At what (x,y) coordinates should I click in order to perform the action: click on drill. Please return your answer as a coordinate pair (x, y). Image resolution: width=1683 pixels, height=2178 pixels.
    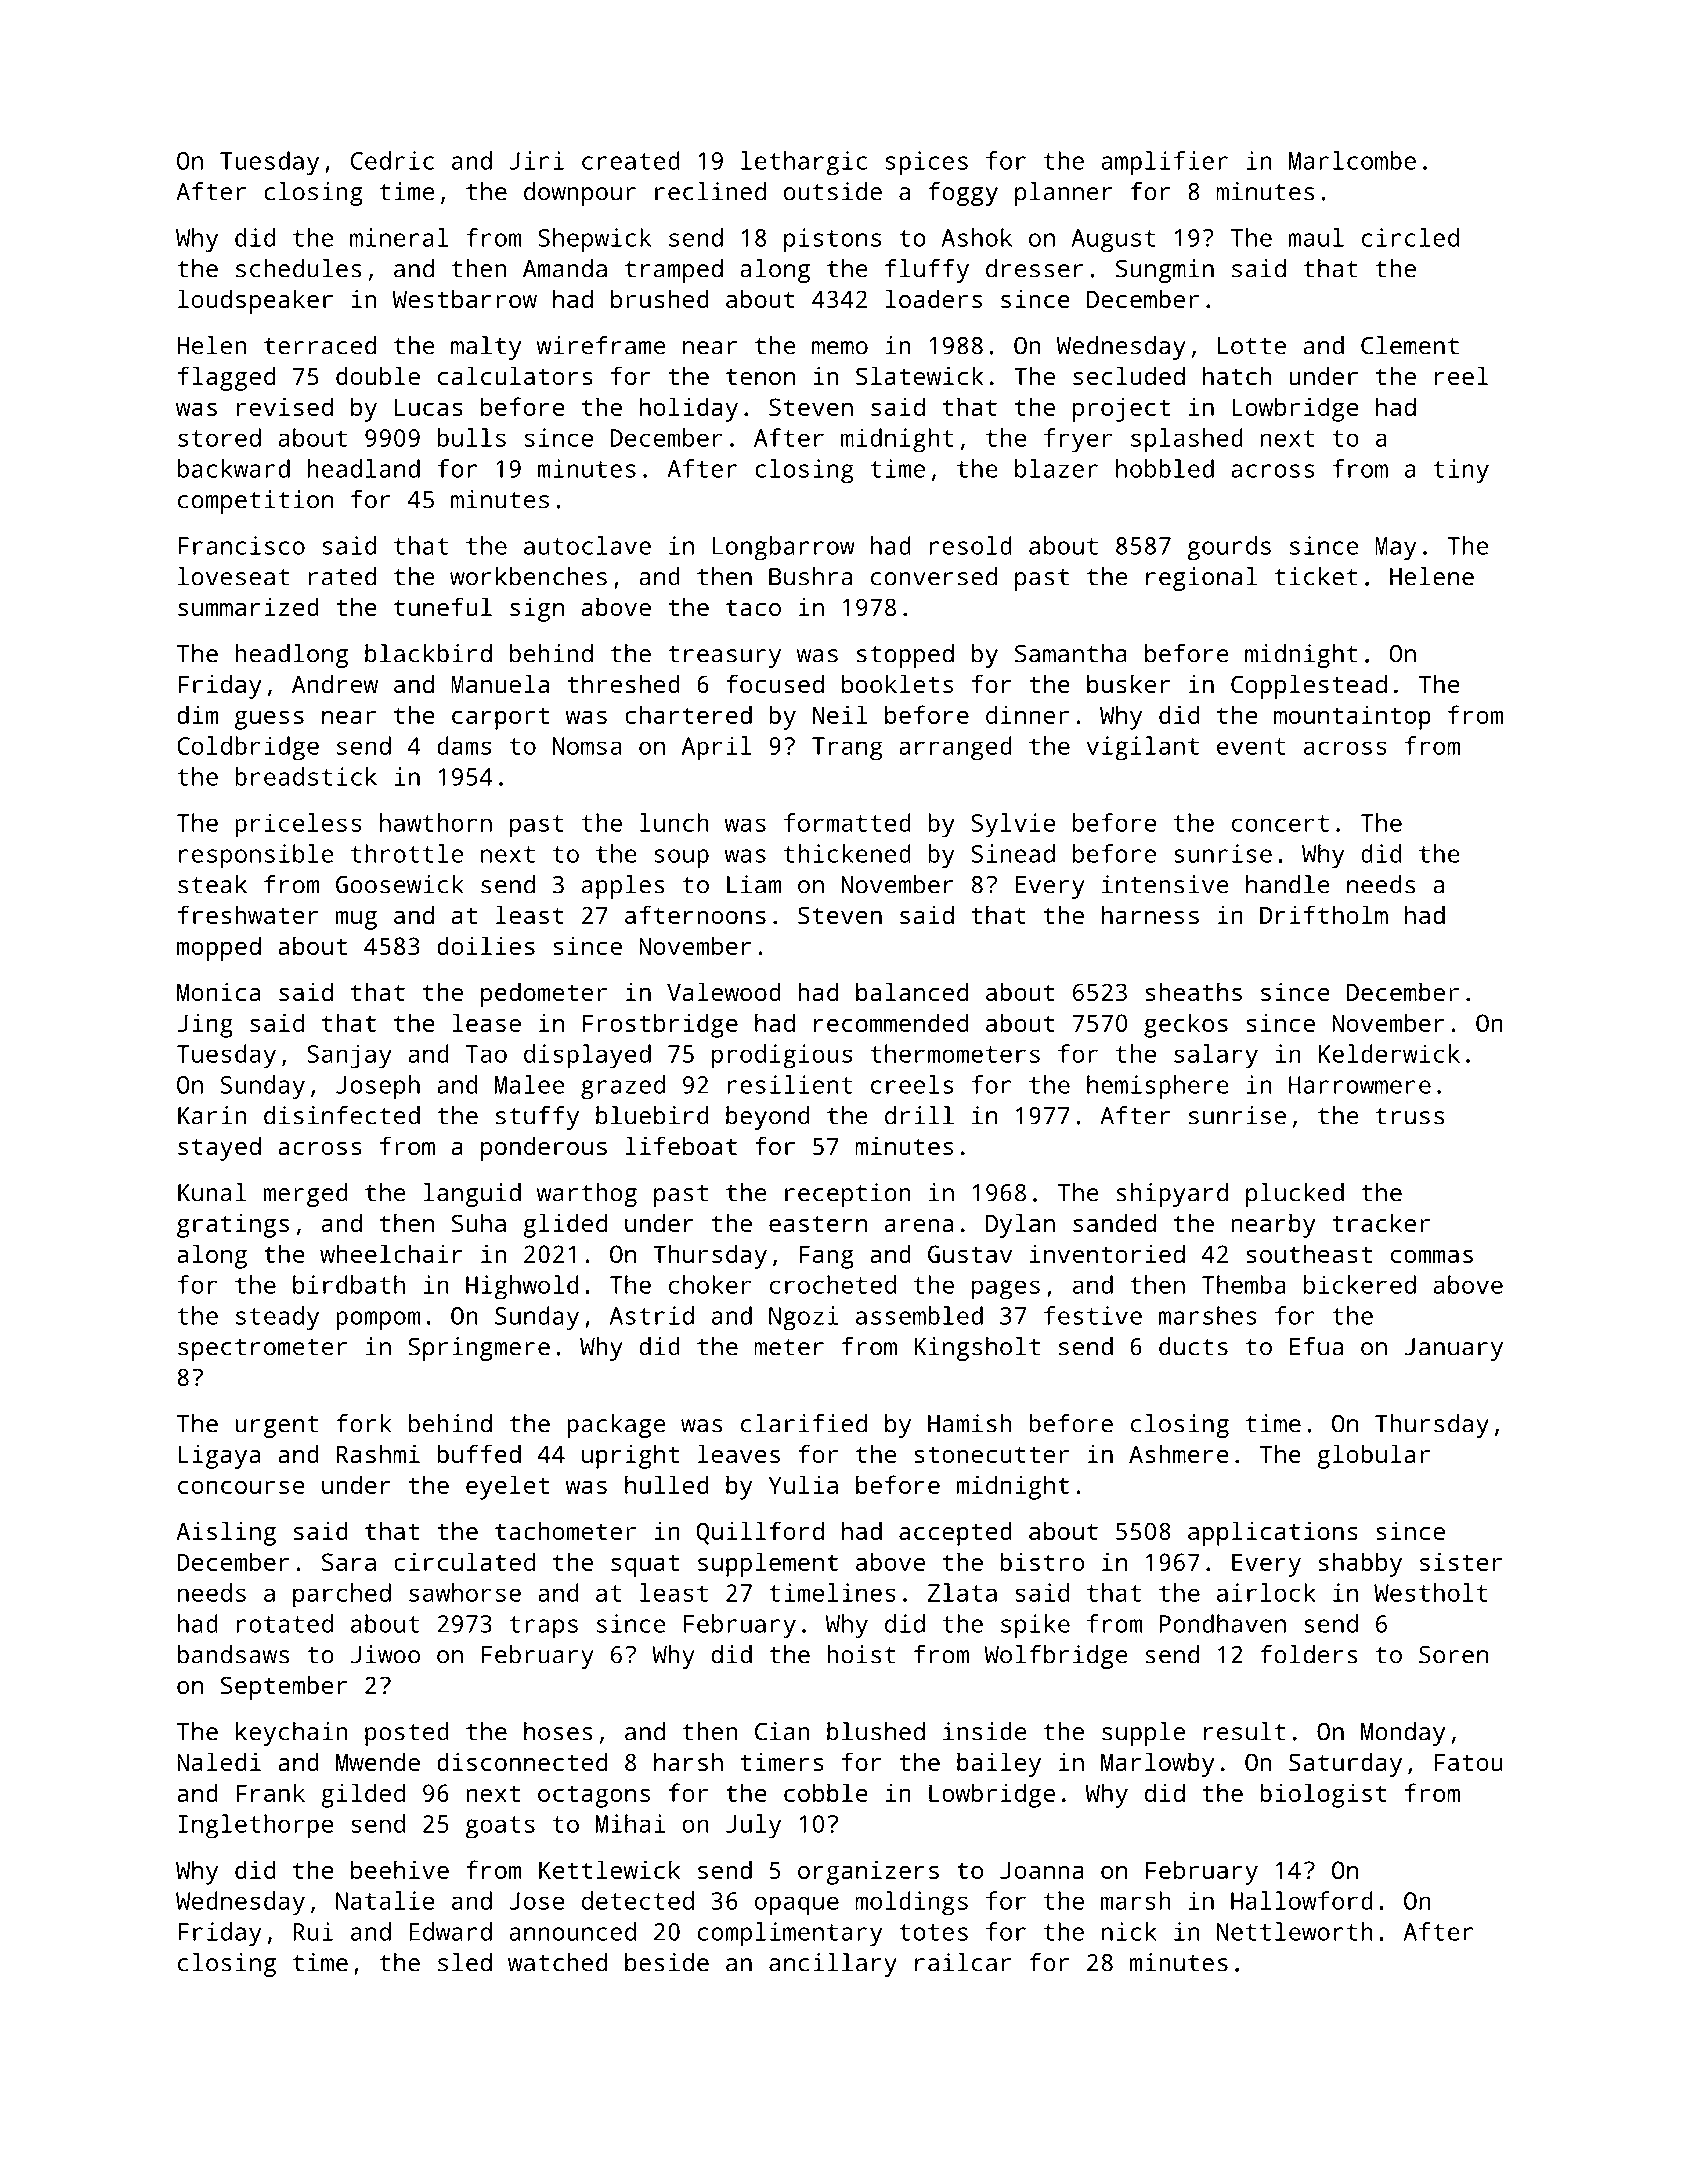
    Looking at the image, I should click on (919, 1115).
